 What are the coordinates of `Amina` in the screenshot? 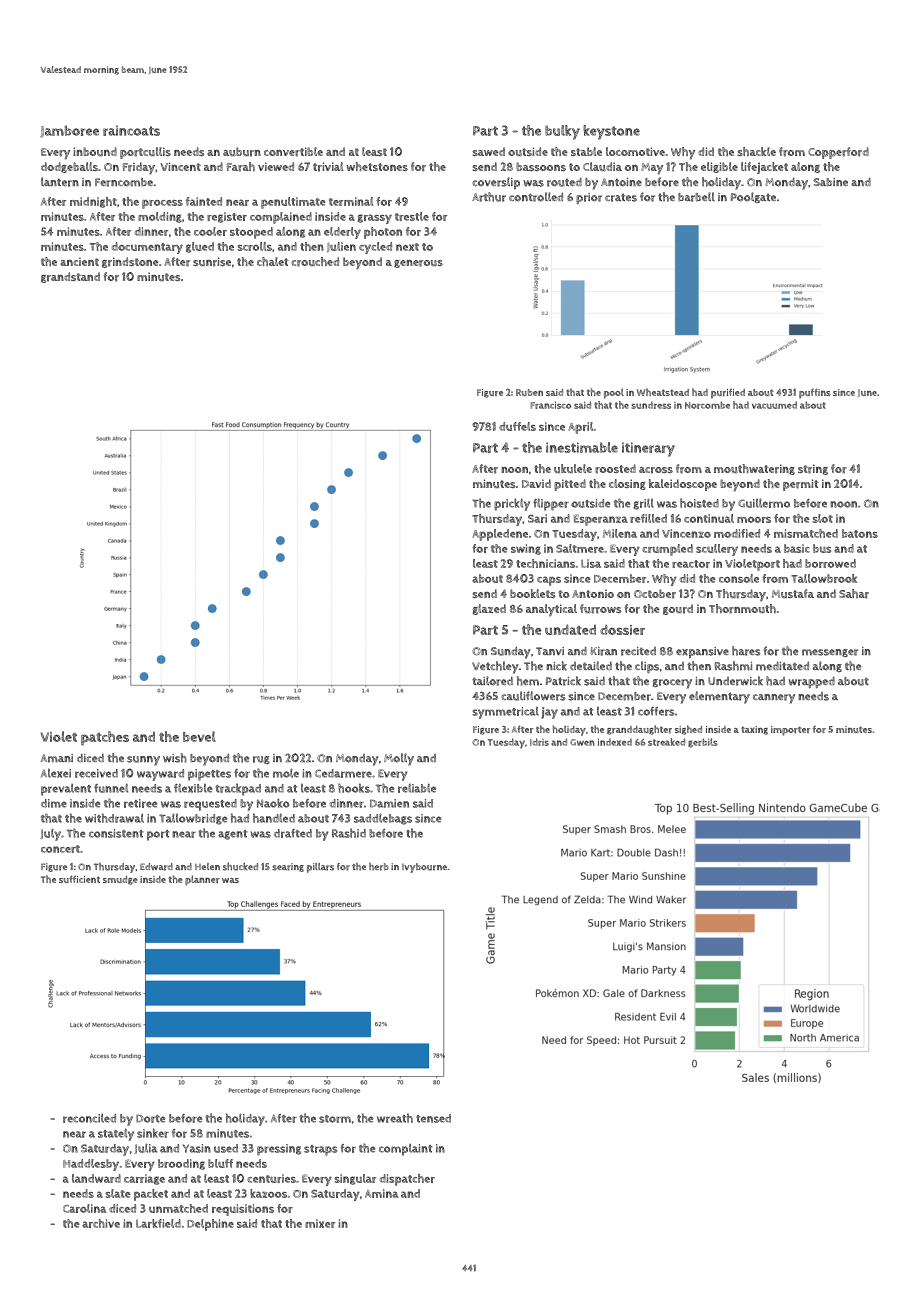 It's located at (381, 1193).
